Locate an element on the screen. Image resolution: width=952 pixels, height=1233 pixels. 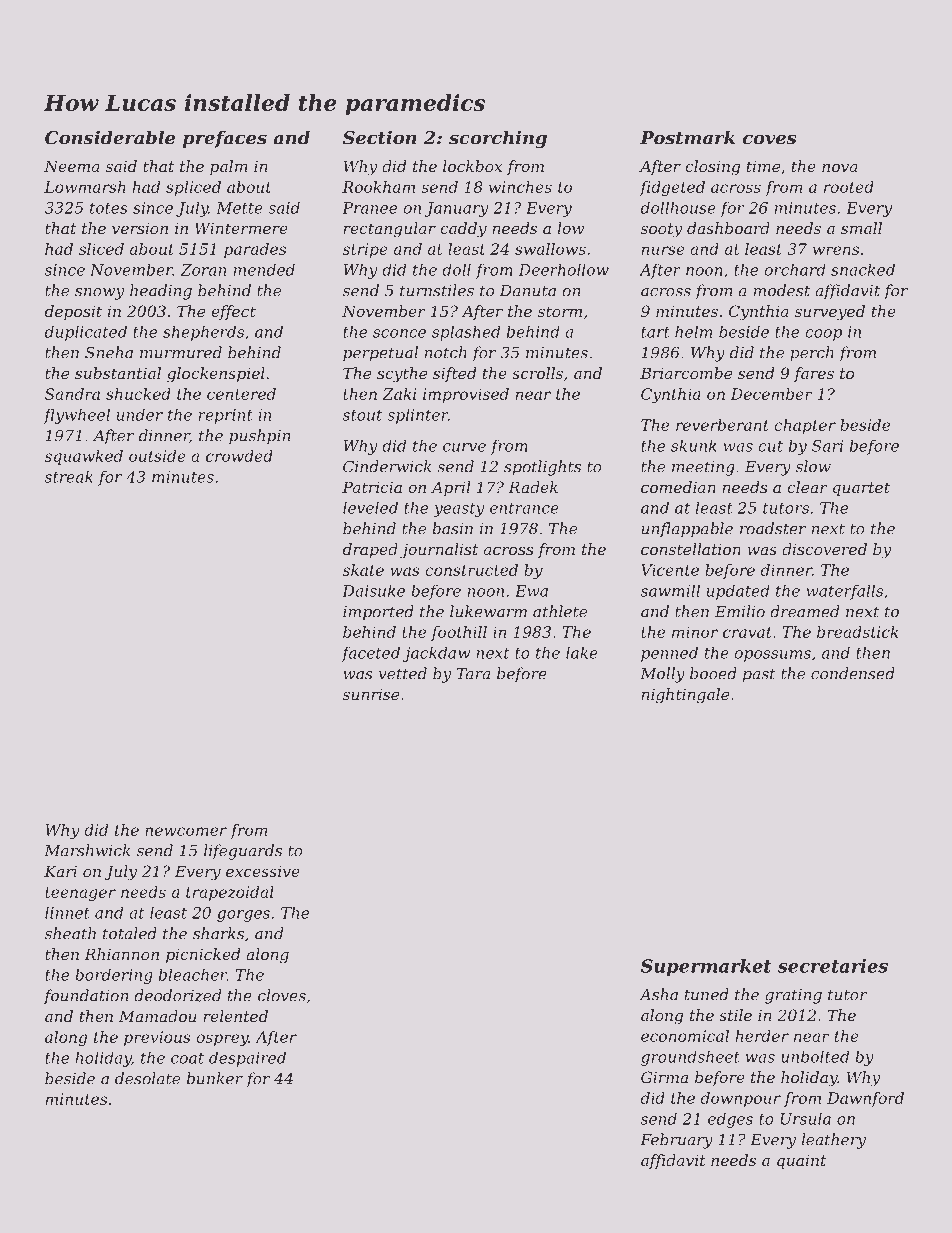
Postmark is located at coordinates (687, 137).
